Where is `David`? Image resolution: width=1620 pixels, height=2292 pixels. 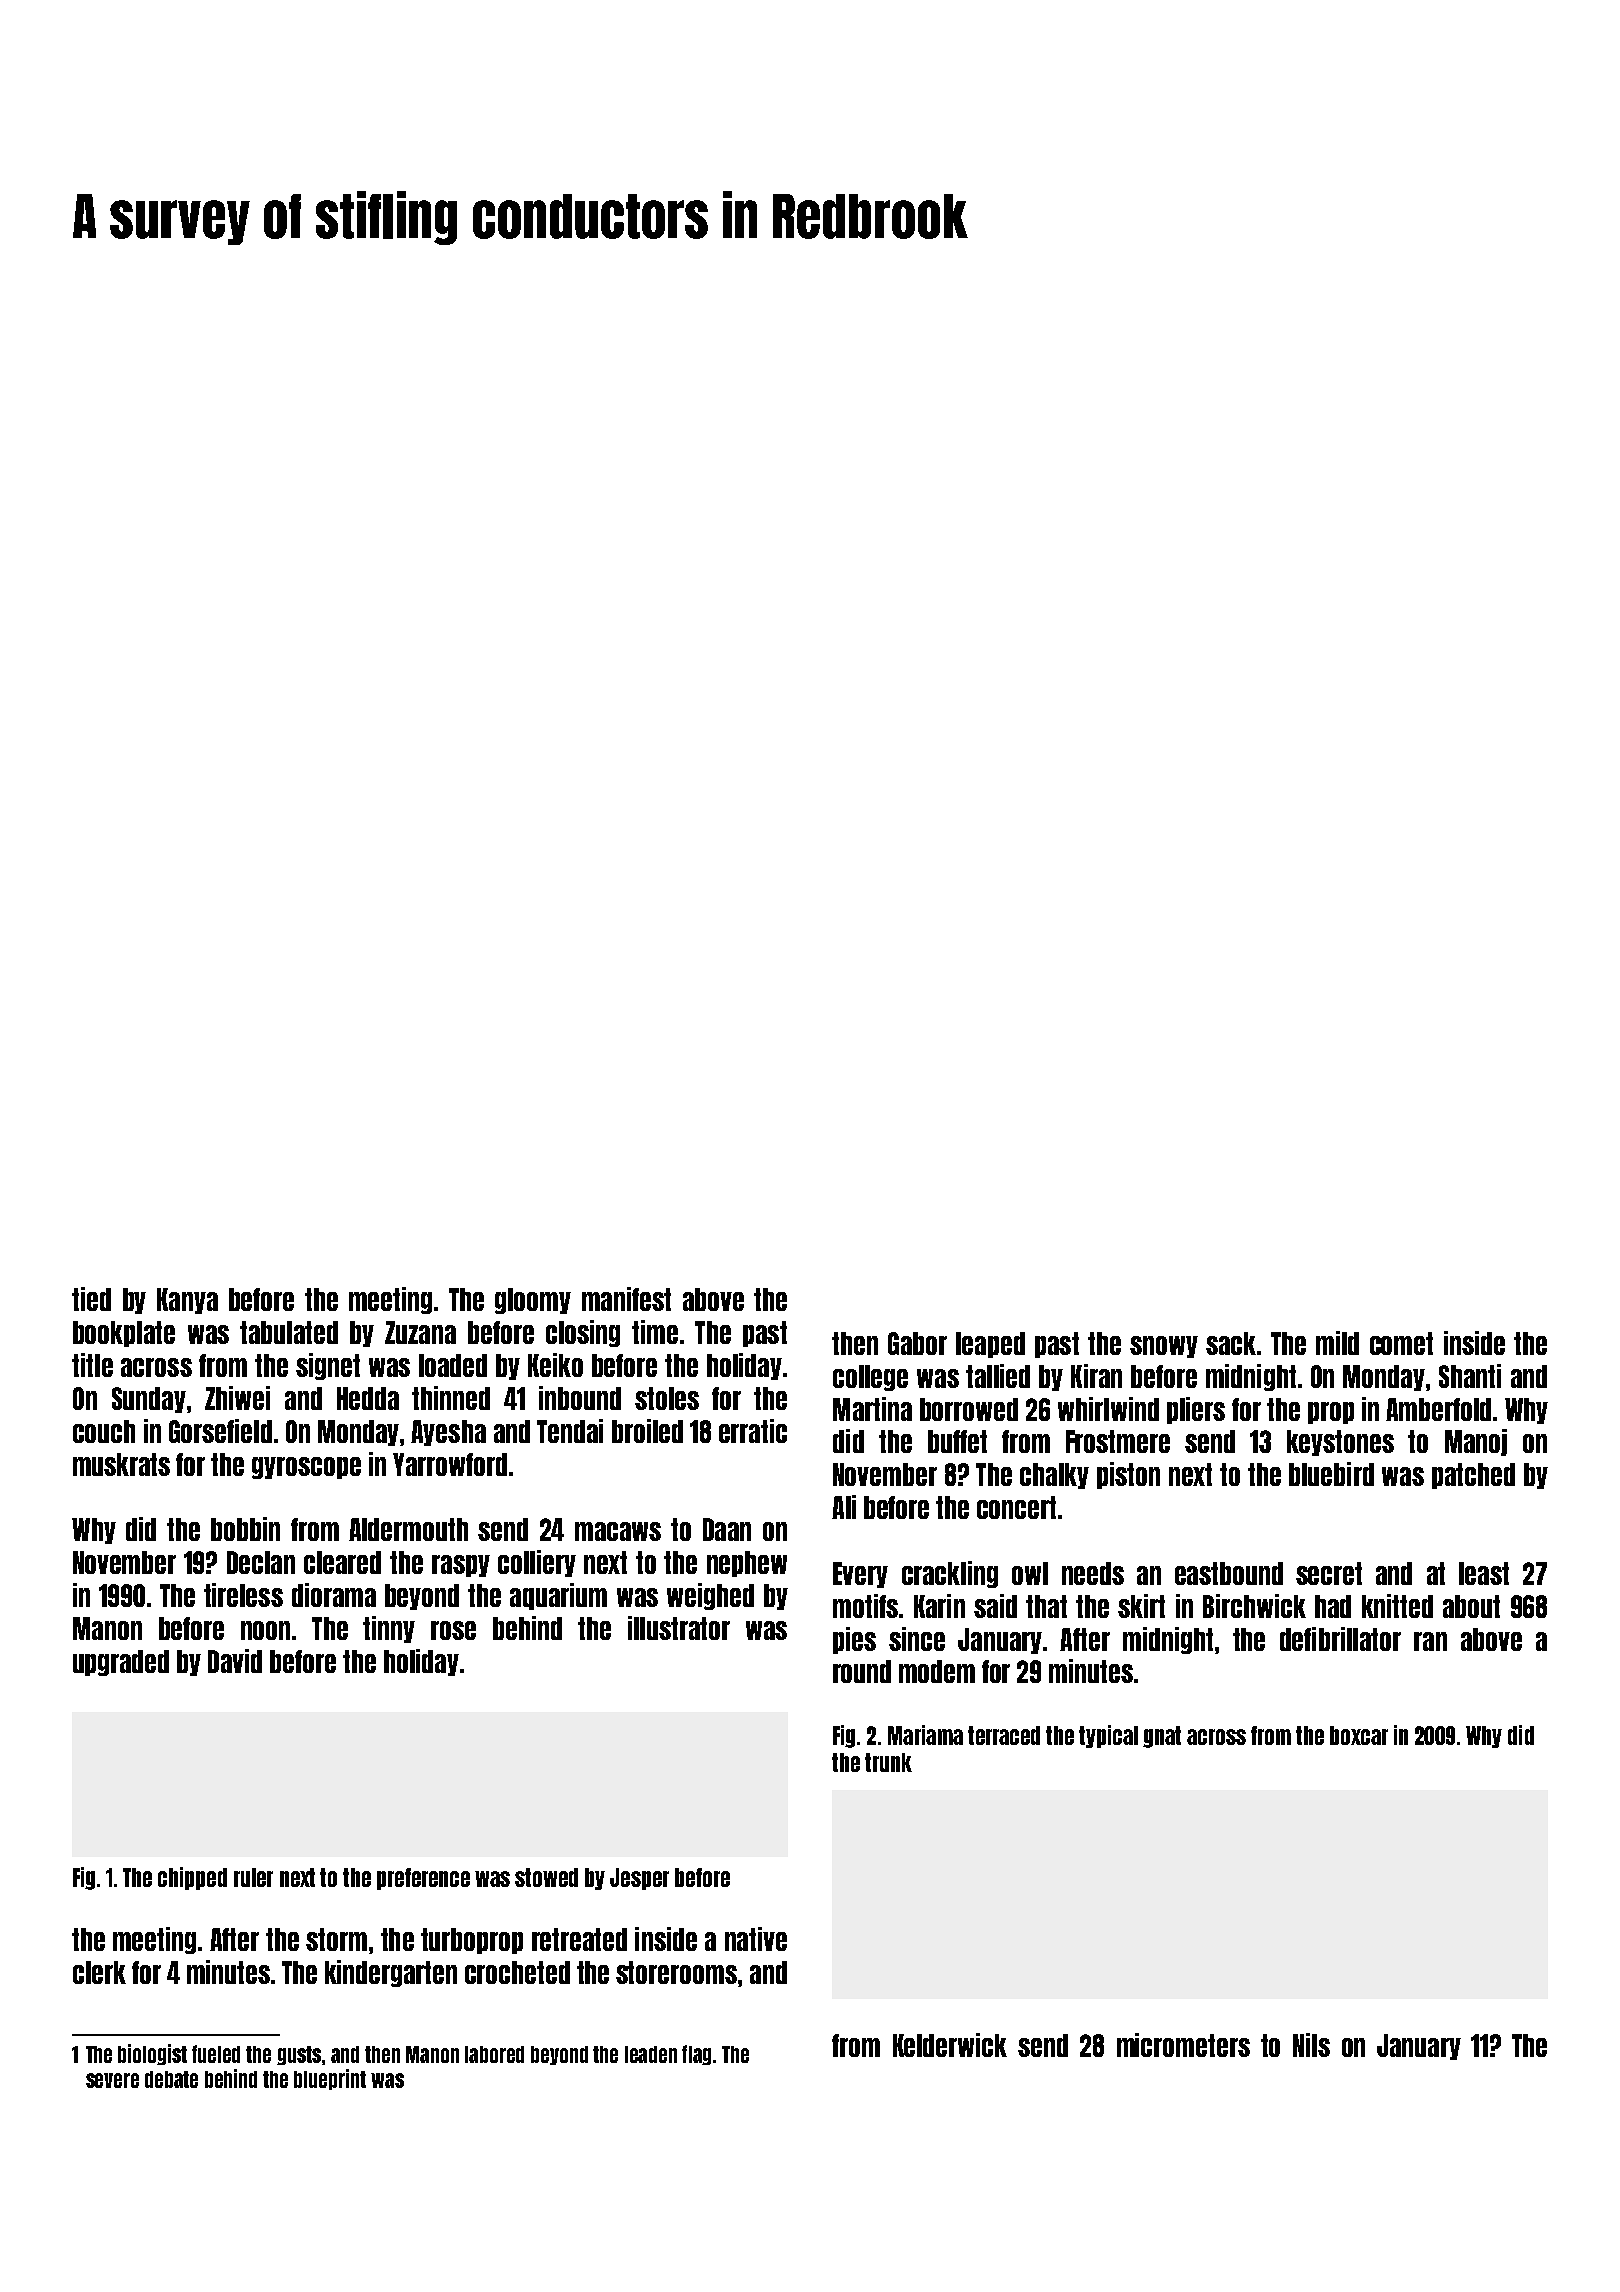 David is located at coordinates (235, 1661).
